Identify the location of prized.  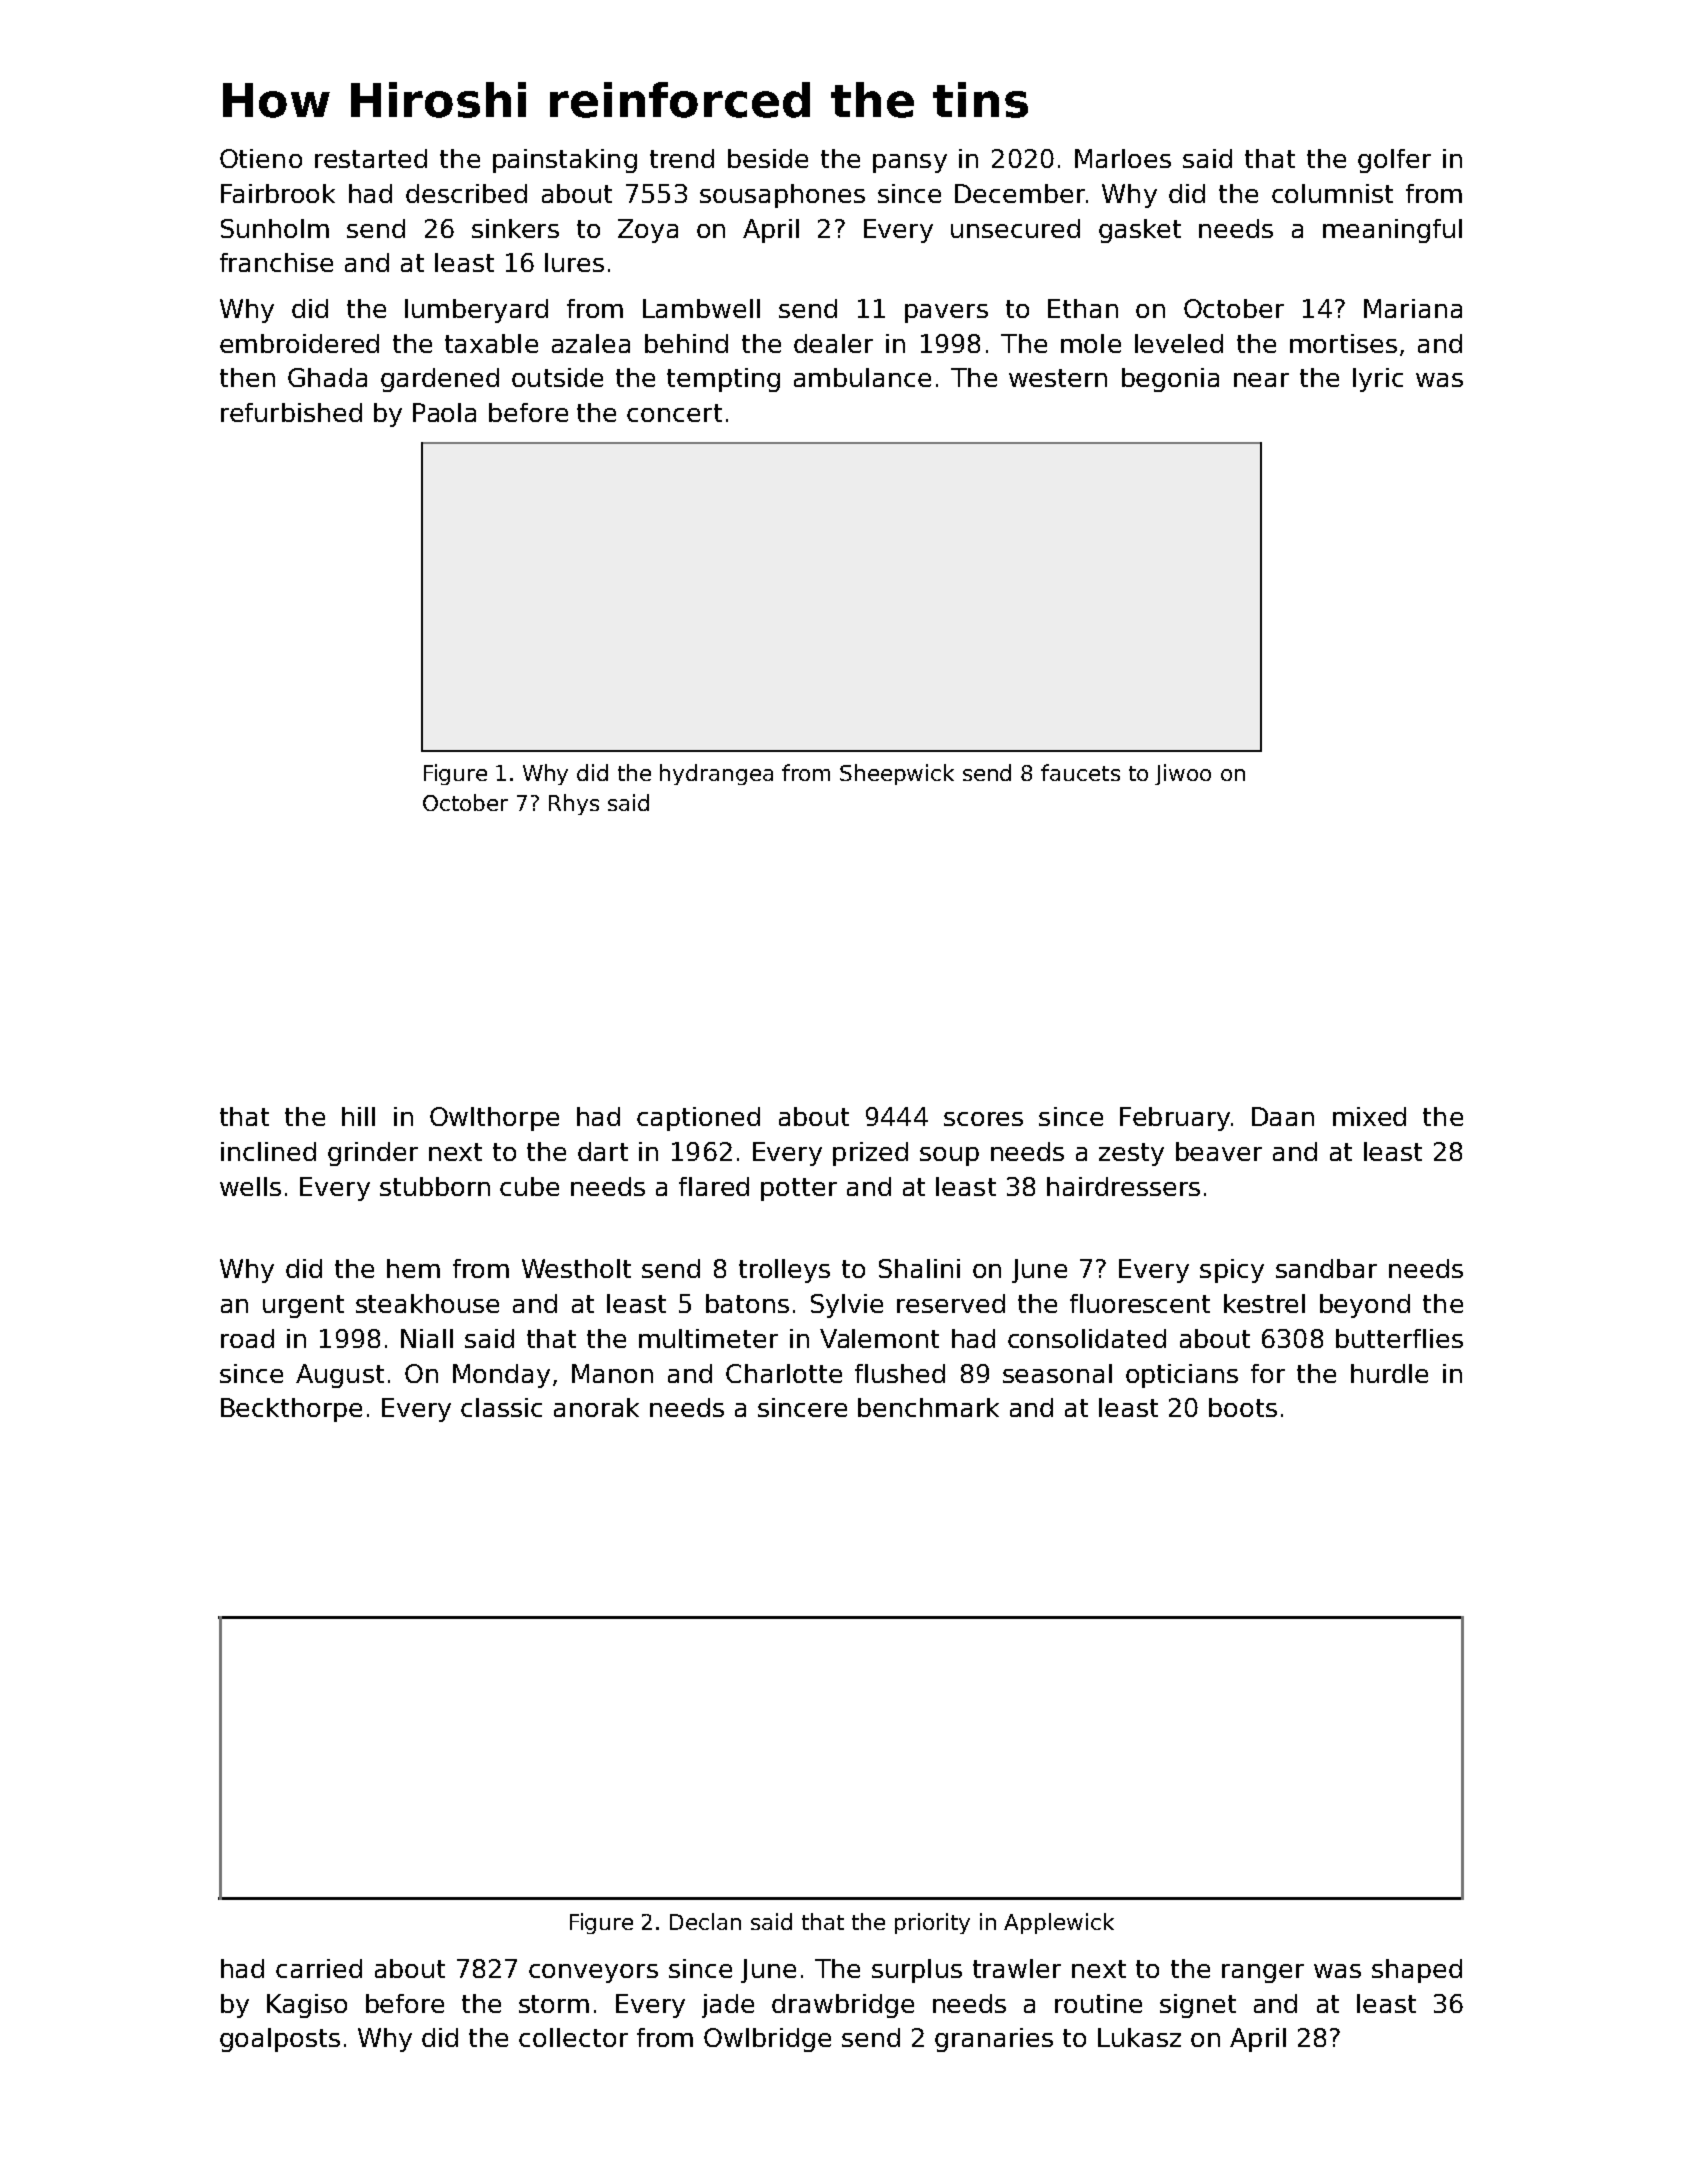
(870, 1154).
